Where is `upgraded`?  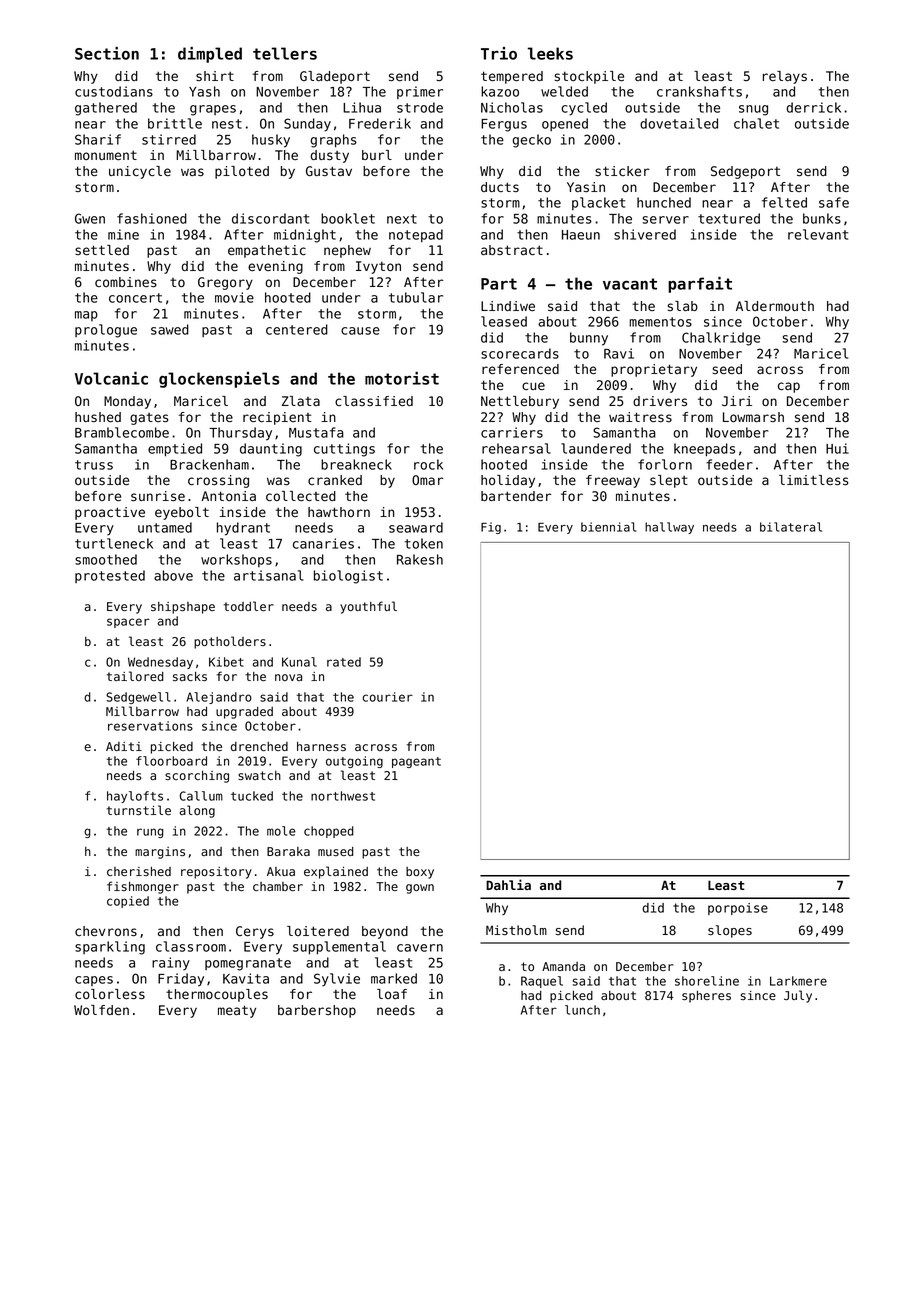 upgraded is located at coordinates (244, 713).
